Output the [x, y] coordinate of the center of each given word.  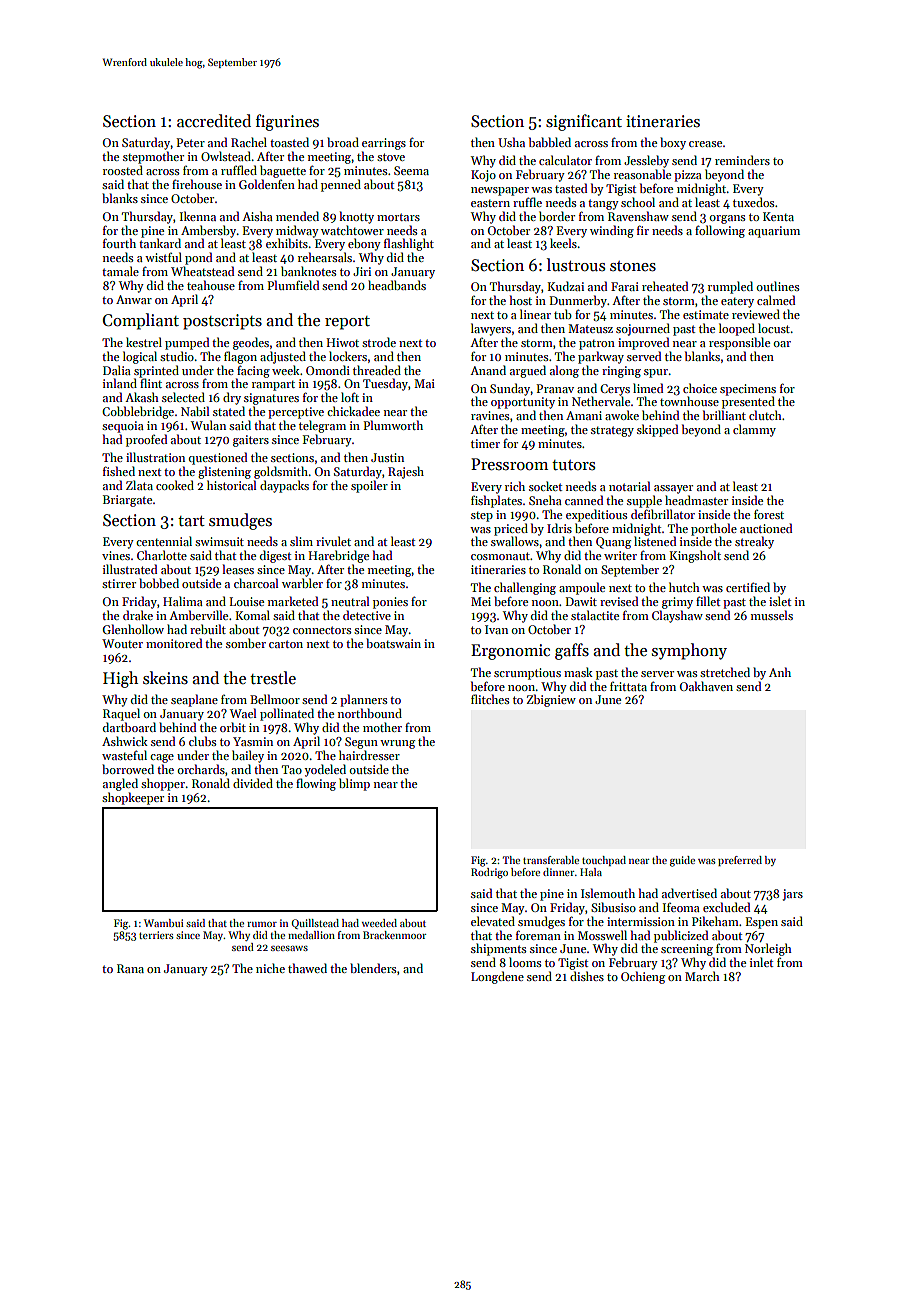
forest [769, 514]
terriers [156, 935]
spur [656, 373]
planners [363, 700]
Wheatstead [202, 271]
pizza [688, 176]
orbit [233, 727]
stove [391, 157]
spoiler [369, 486]
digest [275, 556]
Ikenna [198, 216]
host [521, 300]
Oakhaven [706, 686]
